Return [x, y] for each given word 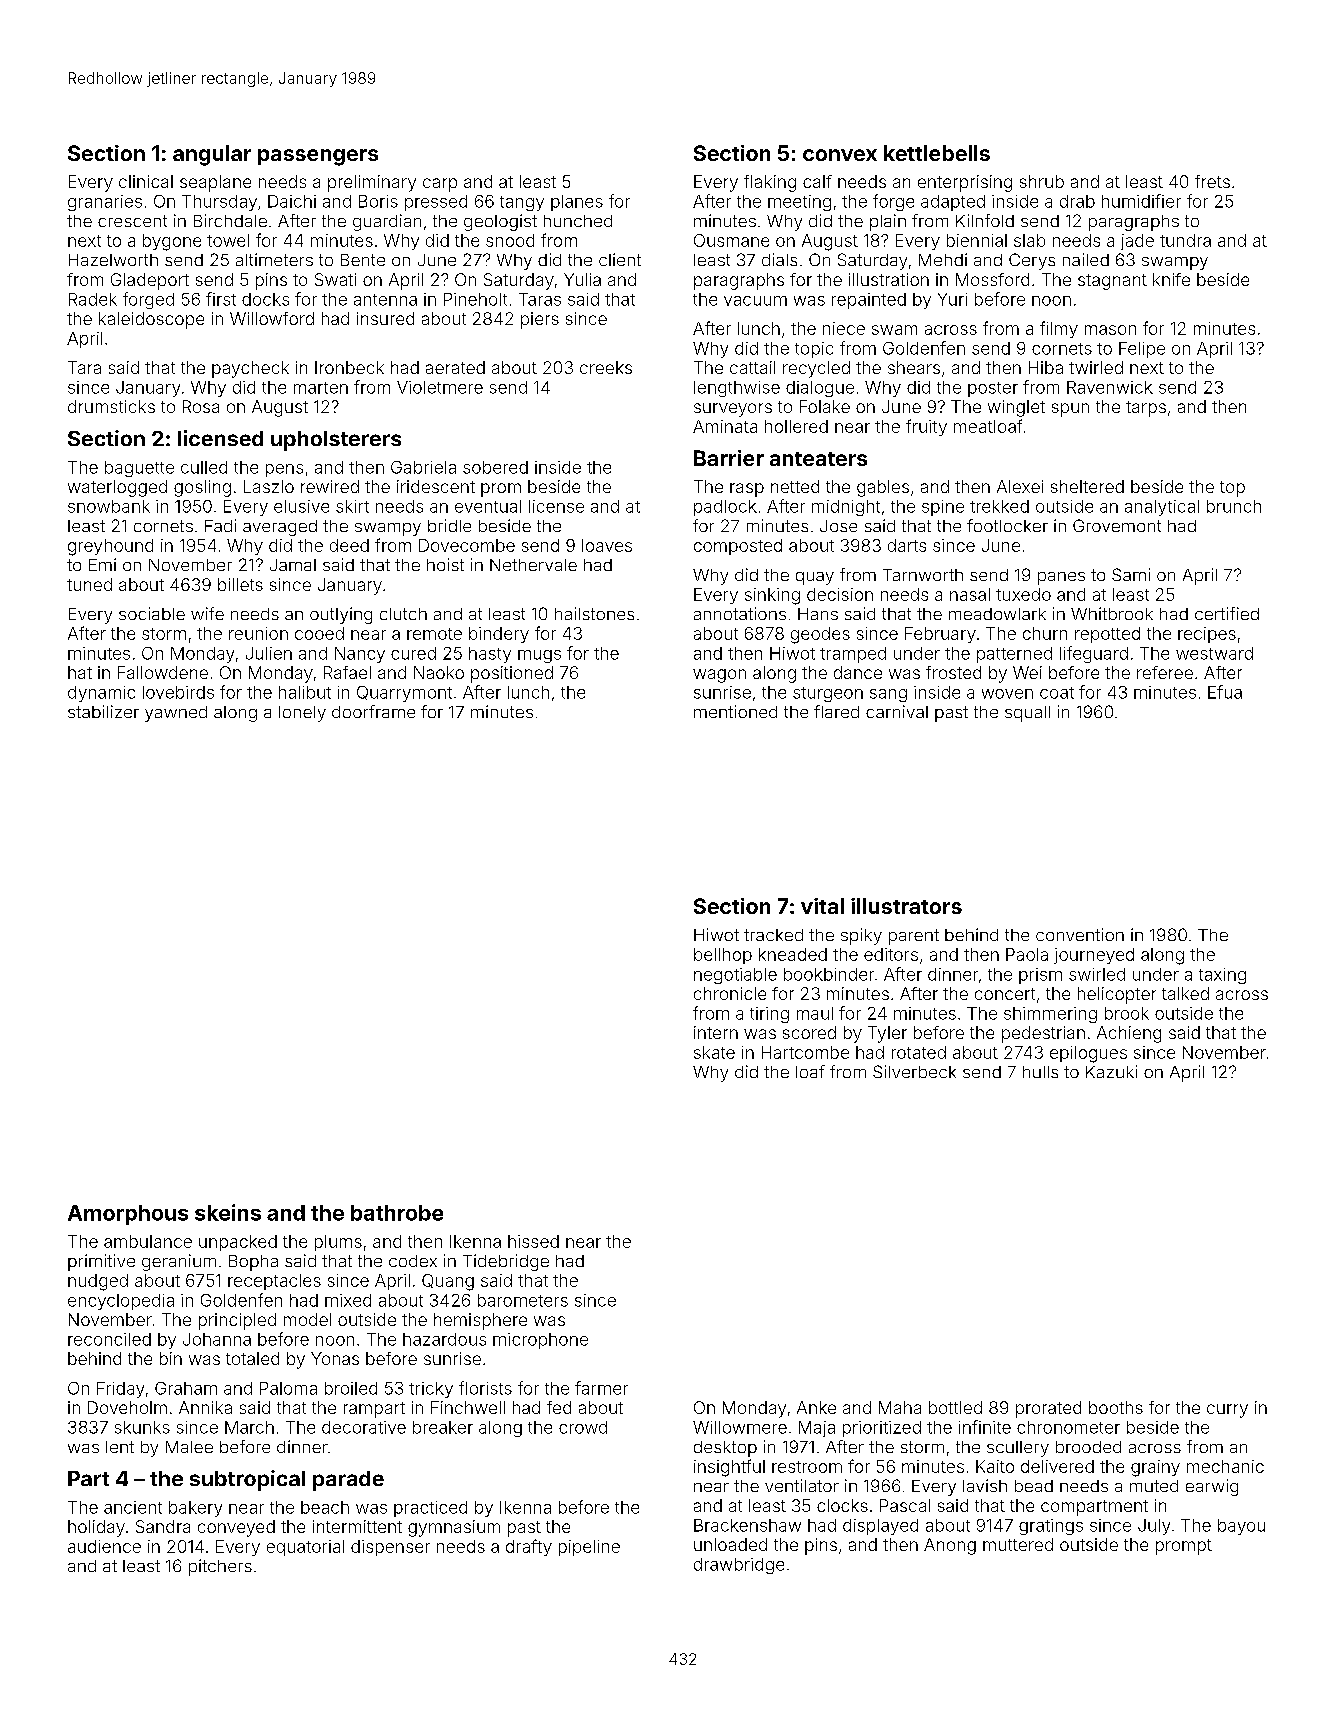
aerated [455, 367]
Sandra [163, 1526]
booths [1116, 1407]
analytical [1162, 508]
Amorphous [128, 1215]
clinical [146, 181]
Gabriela [423, 467]
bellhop [723, 956]
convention [1080, 934]
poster [993, 389]
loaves [607, 545]
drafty [529, 1547]
